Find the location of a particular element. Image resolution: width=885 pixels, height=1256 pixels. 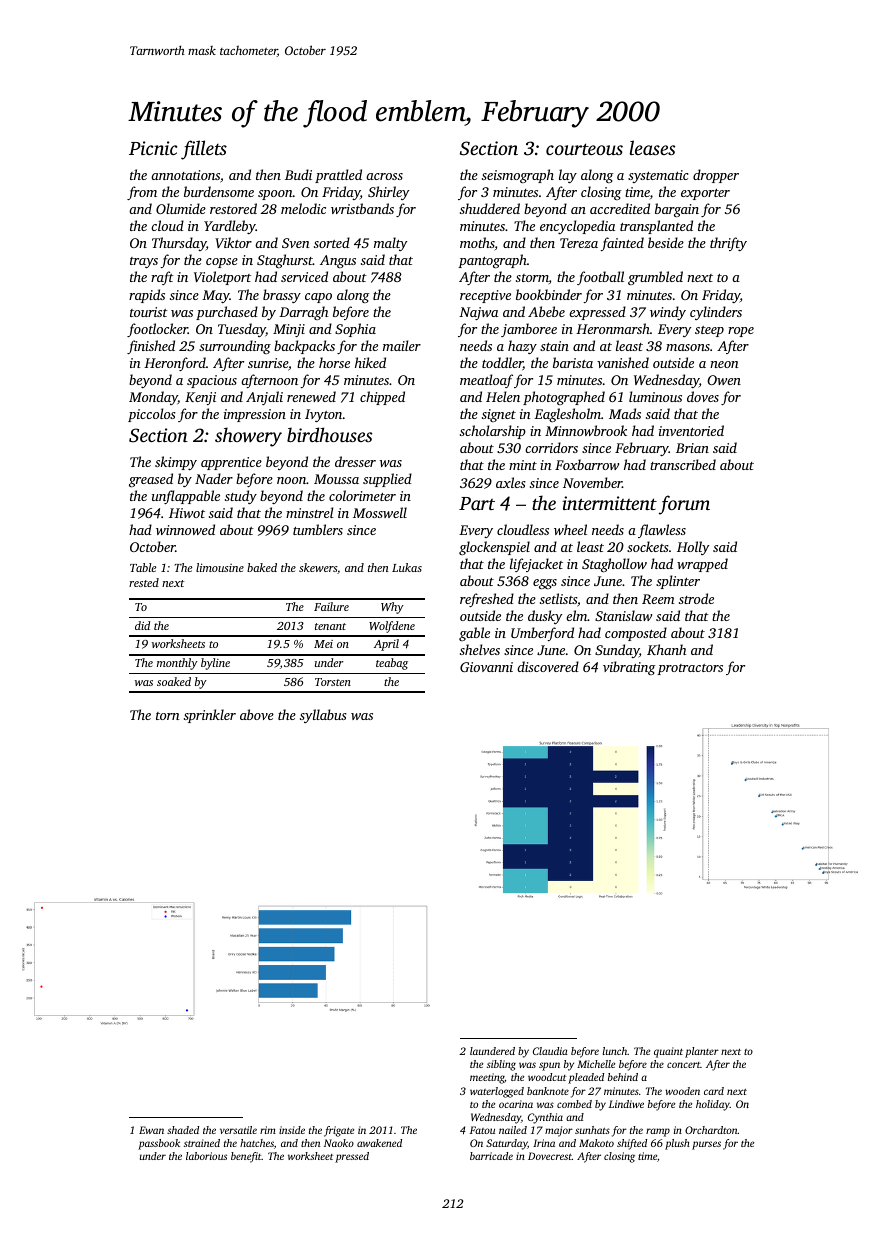

rapids is located at coordinates (147, 296).
